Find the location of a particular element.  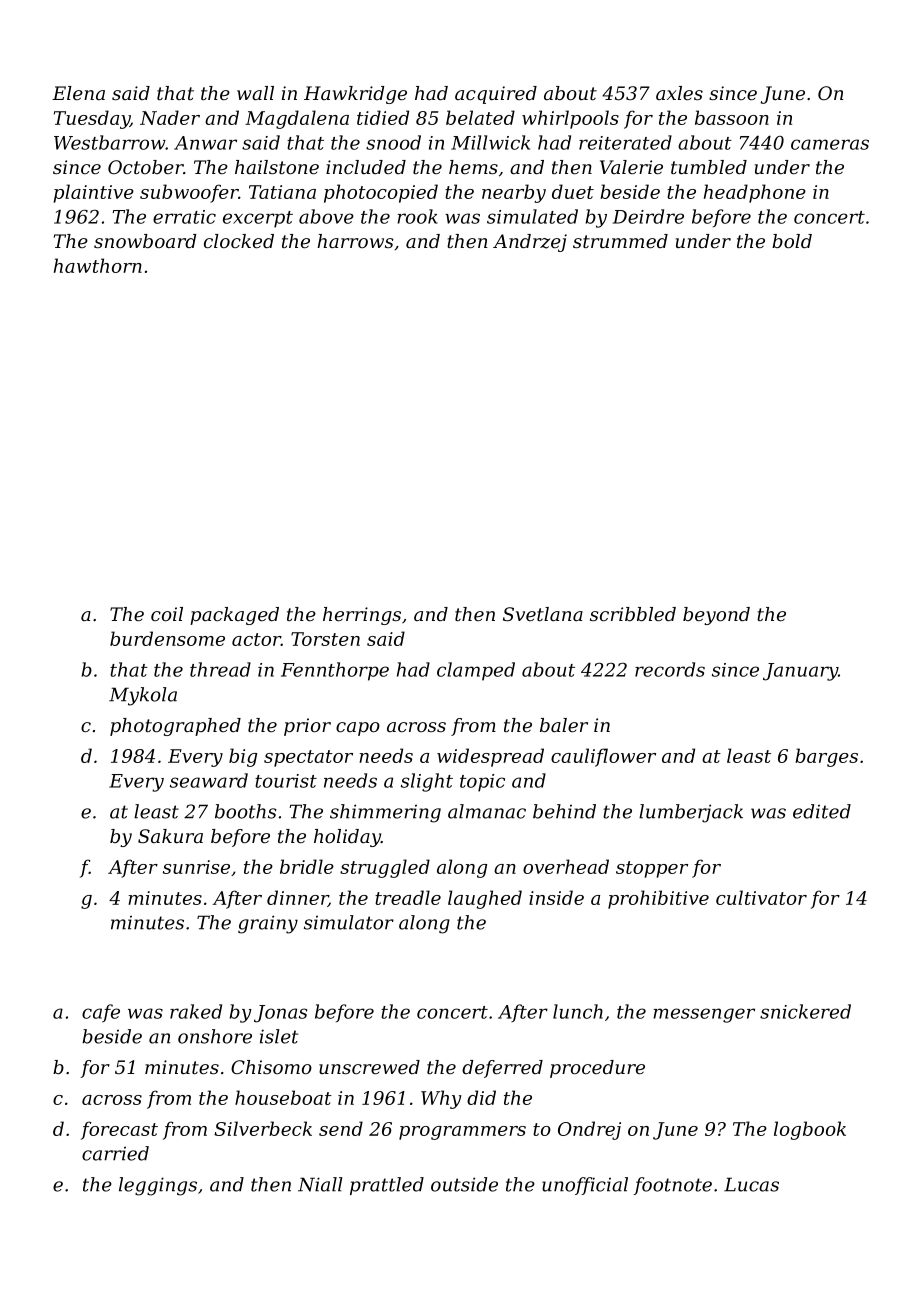

unscrewed is located at coordinates (369, 1067).
